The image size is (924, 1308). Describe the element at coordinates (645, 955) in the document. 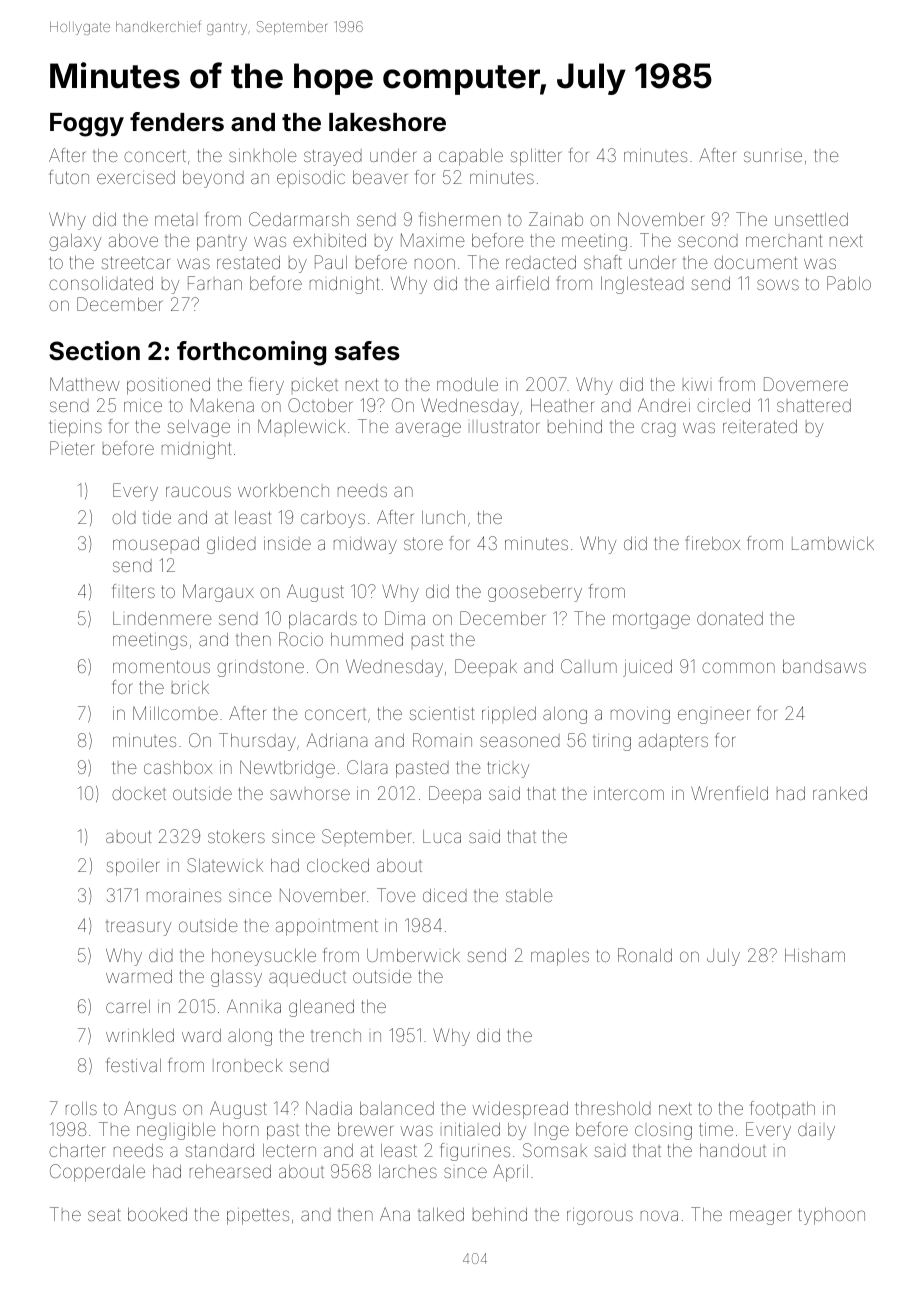

I see `Ronald` at that location.
